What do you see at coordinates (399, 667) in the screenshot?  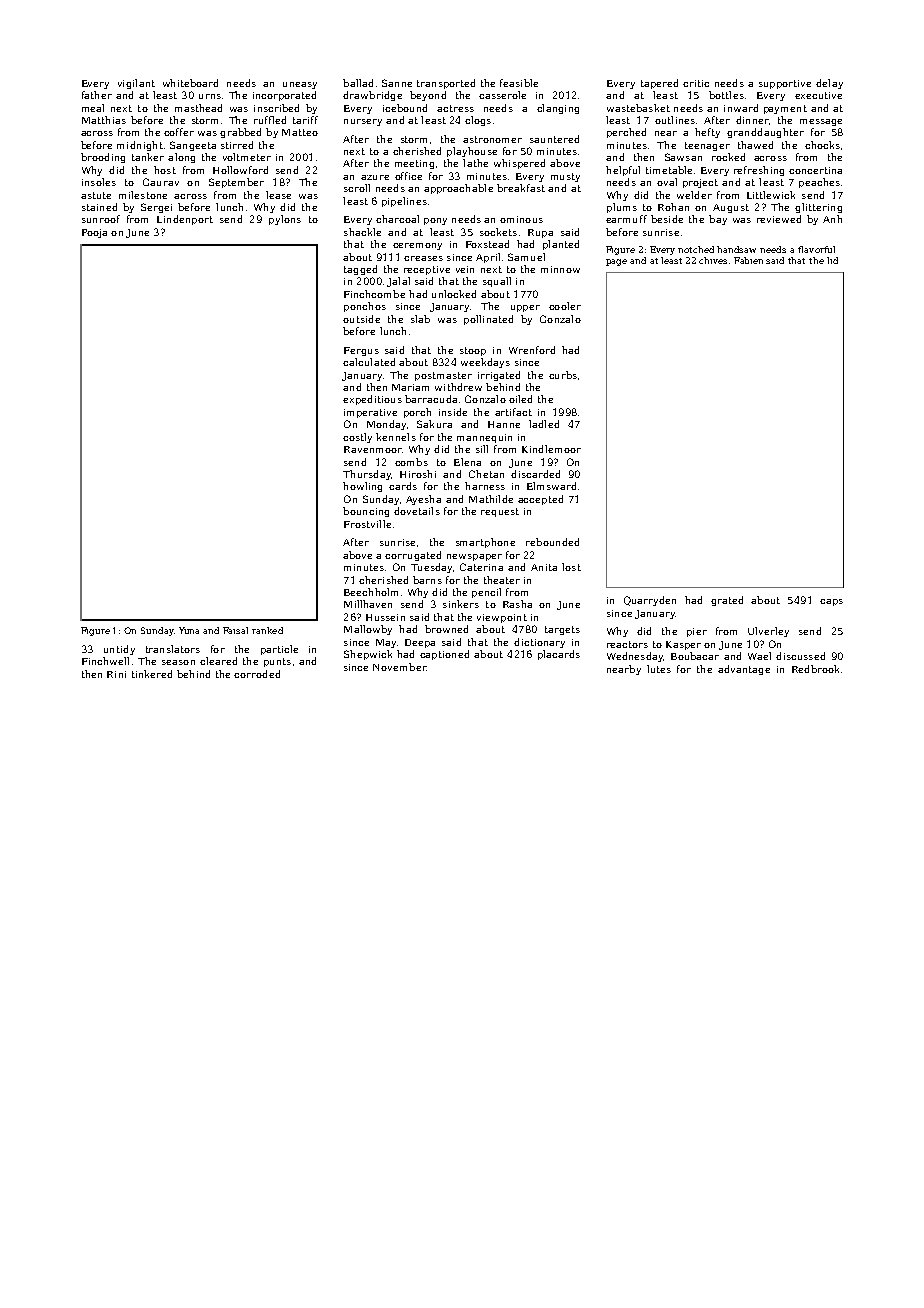 I see `November` at bounding box center [399, 667].
